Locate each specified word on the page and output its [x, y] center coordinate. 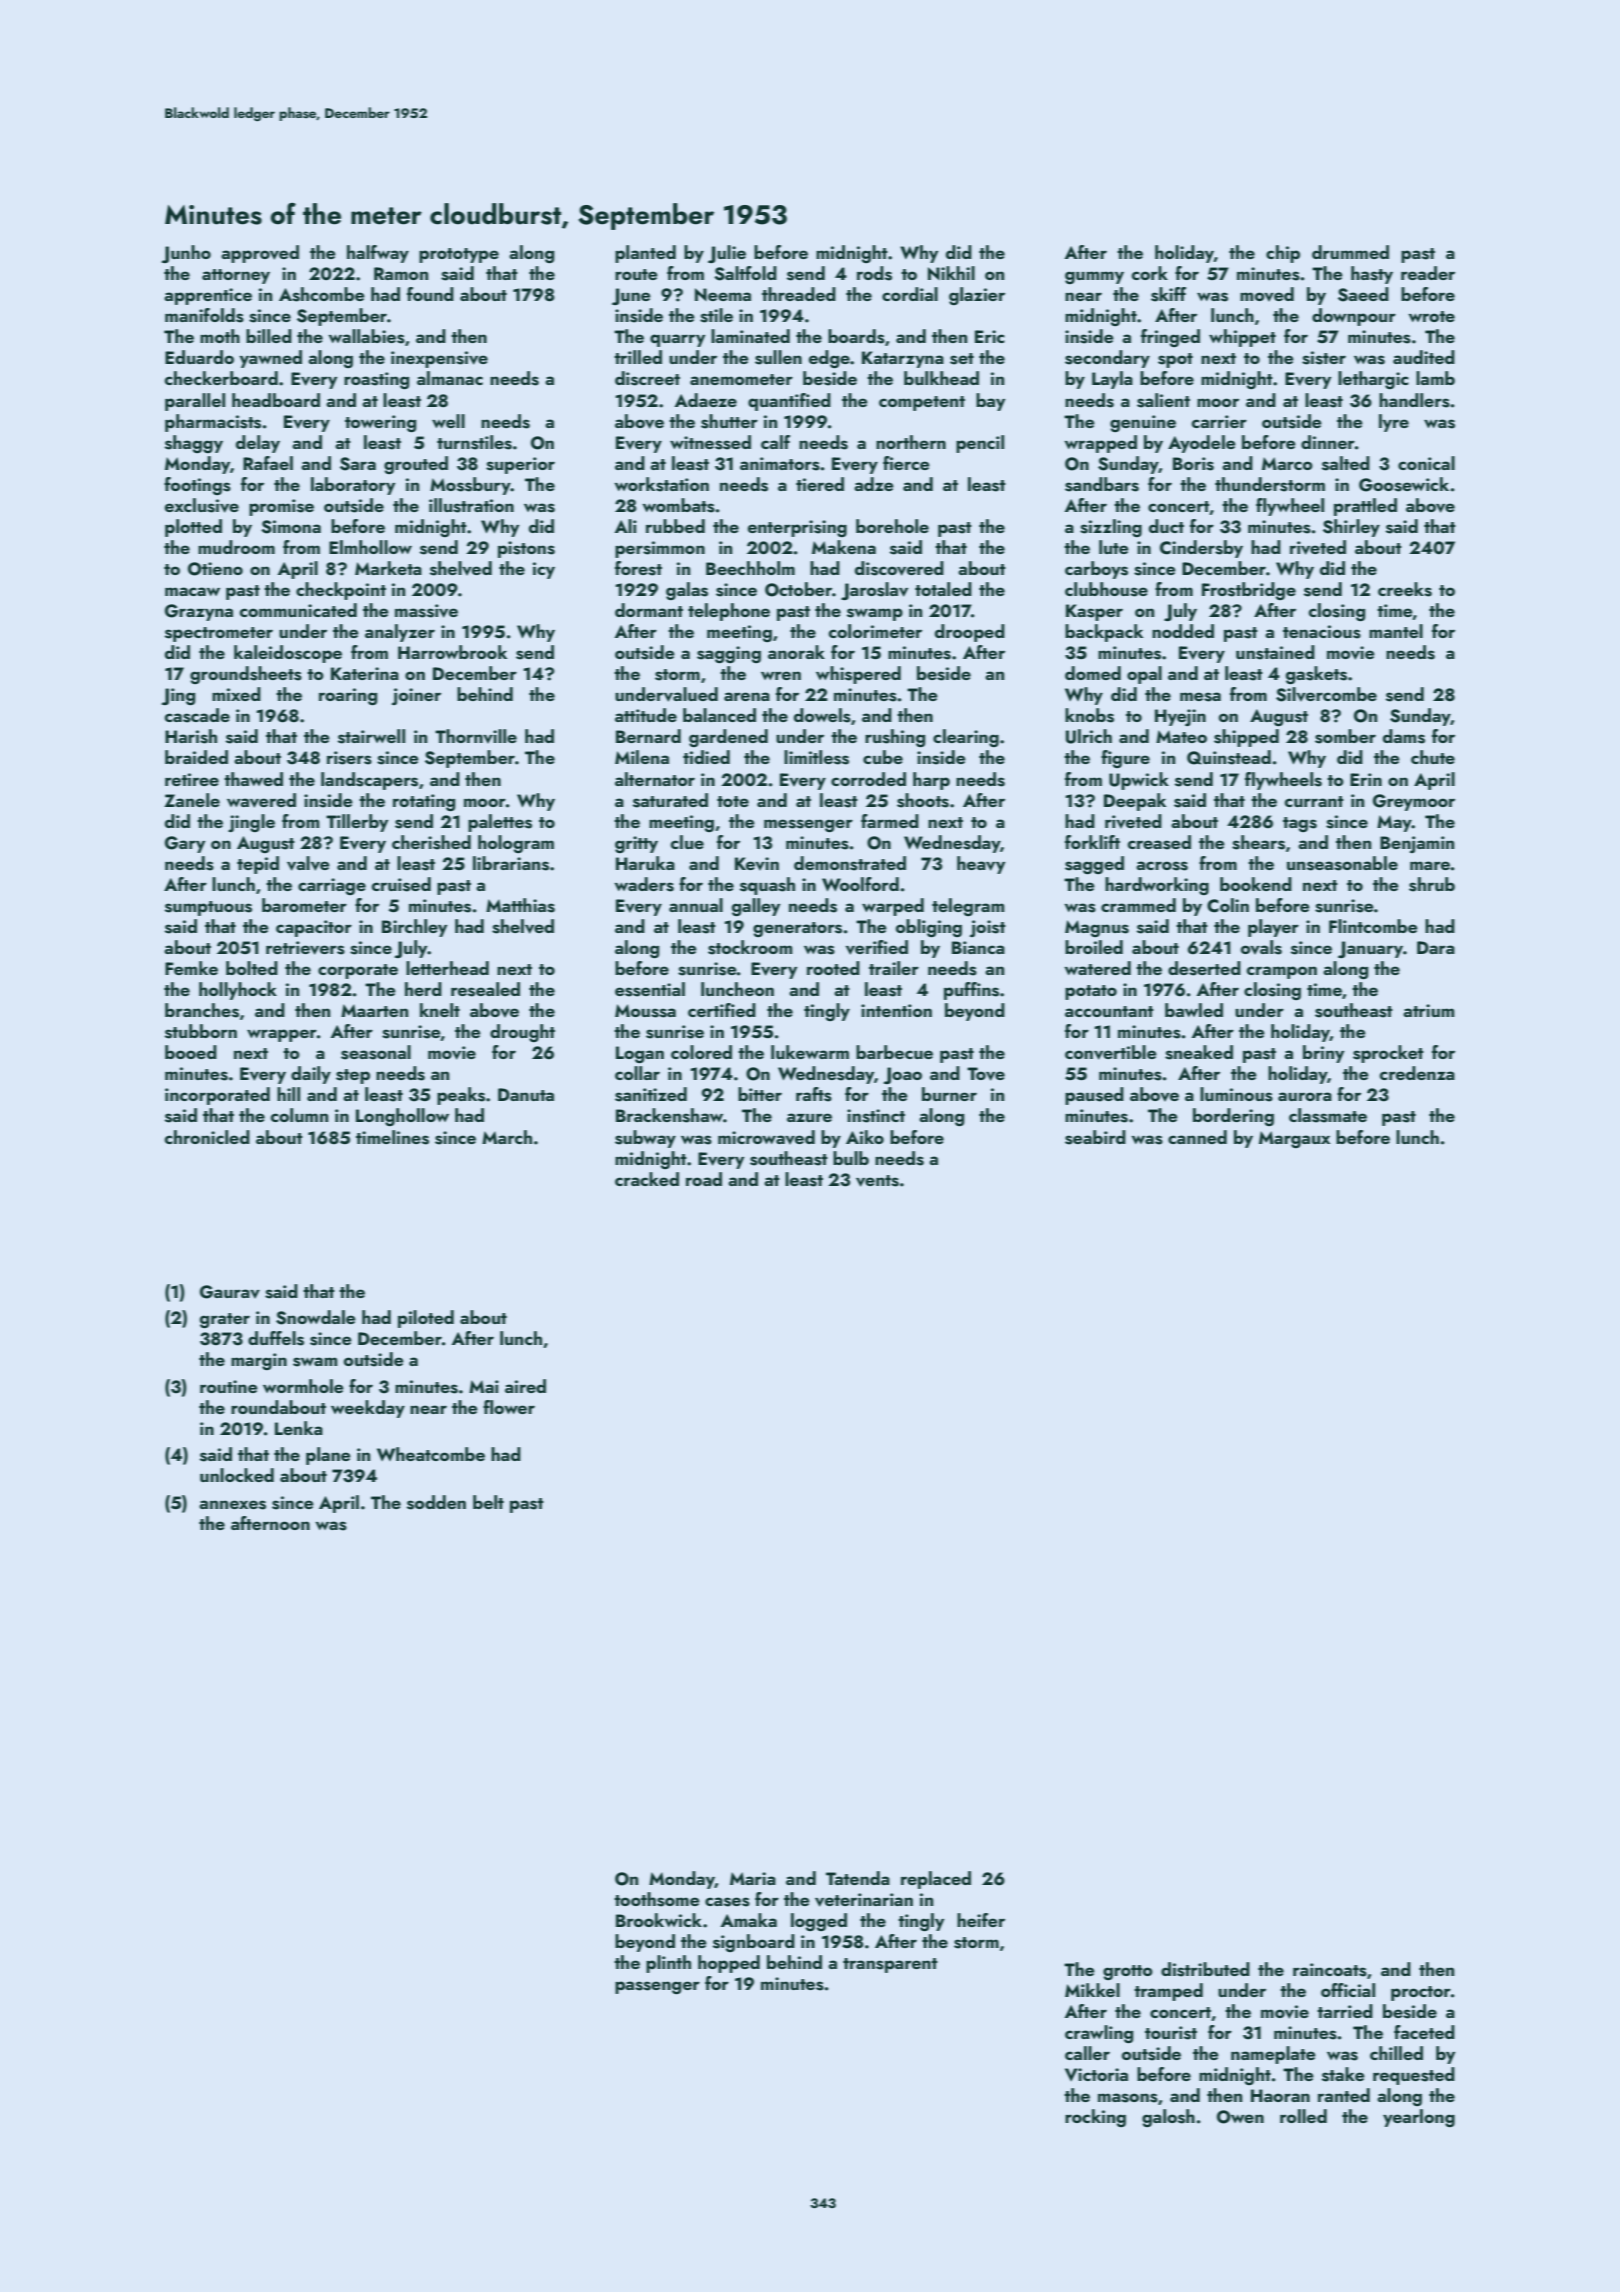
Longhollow [402, 1117]
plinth [668, 1964]
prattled [1365, 507]
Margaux [1294, 1139]
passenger [657, 1987]
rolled [1303, 2116]
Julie [727, 254]
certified [722, 1010]
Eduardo [199, 357]
